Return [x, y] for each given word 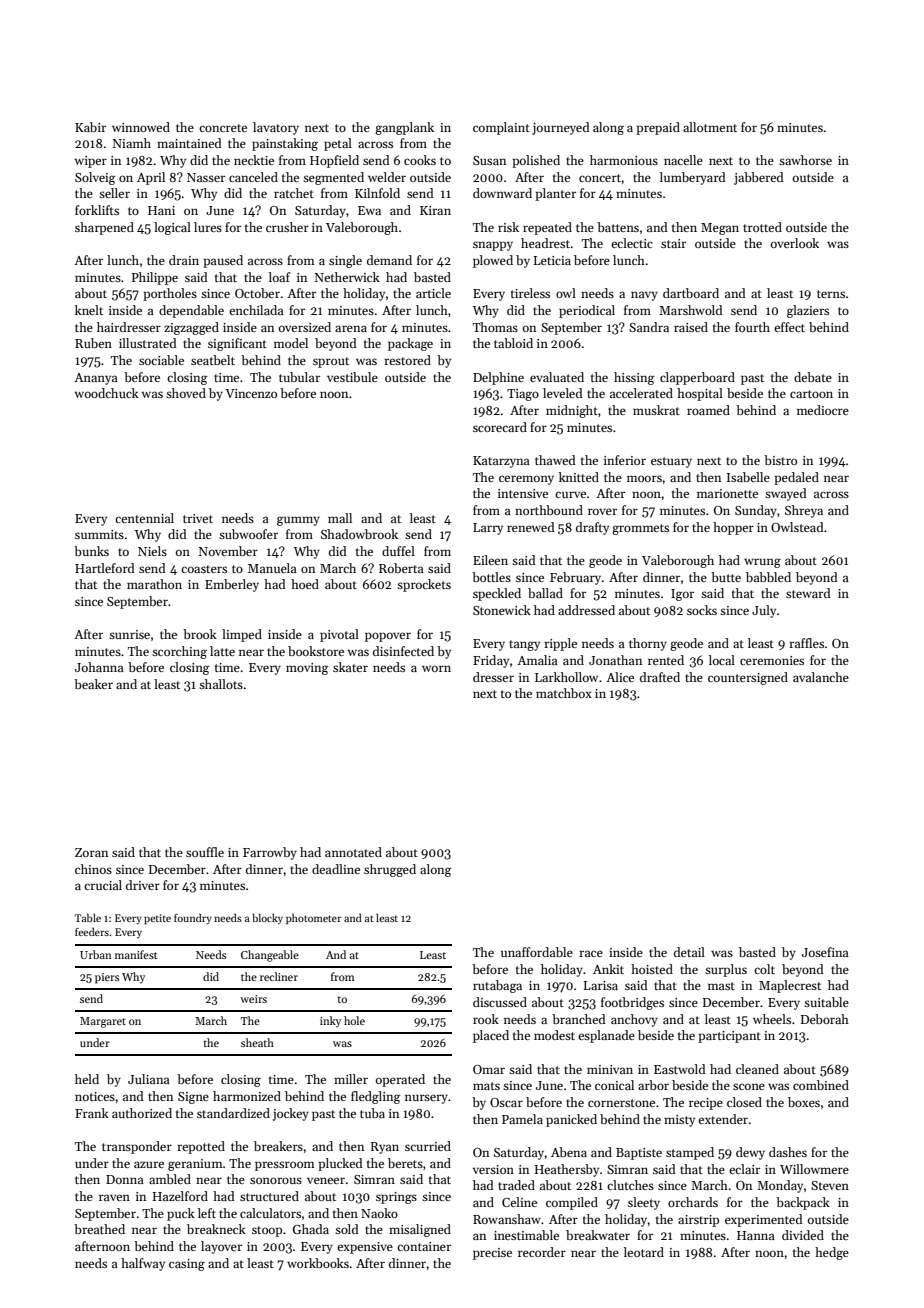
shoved [186, 393]
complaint [501, 128]
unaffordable [537, 952]
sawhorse [805, 160]
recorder [542, 1252]
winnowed [141, 127]
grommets [640, 529]
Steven [830, 1185]
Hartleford [105, 568]
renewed [531, 527]
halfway [143, 1264]
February [575, 578]
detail [689, 952]
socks [702, 610]
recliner [279, 976]
